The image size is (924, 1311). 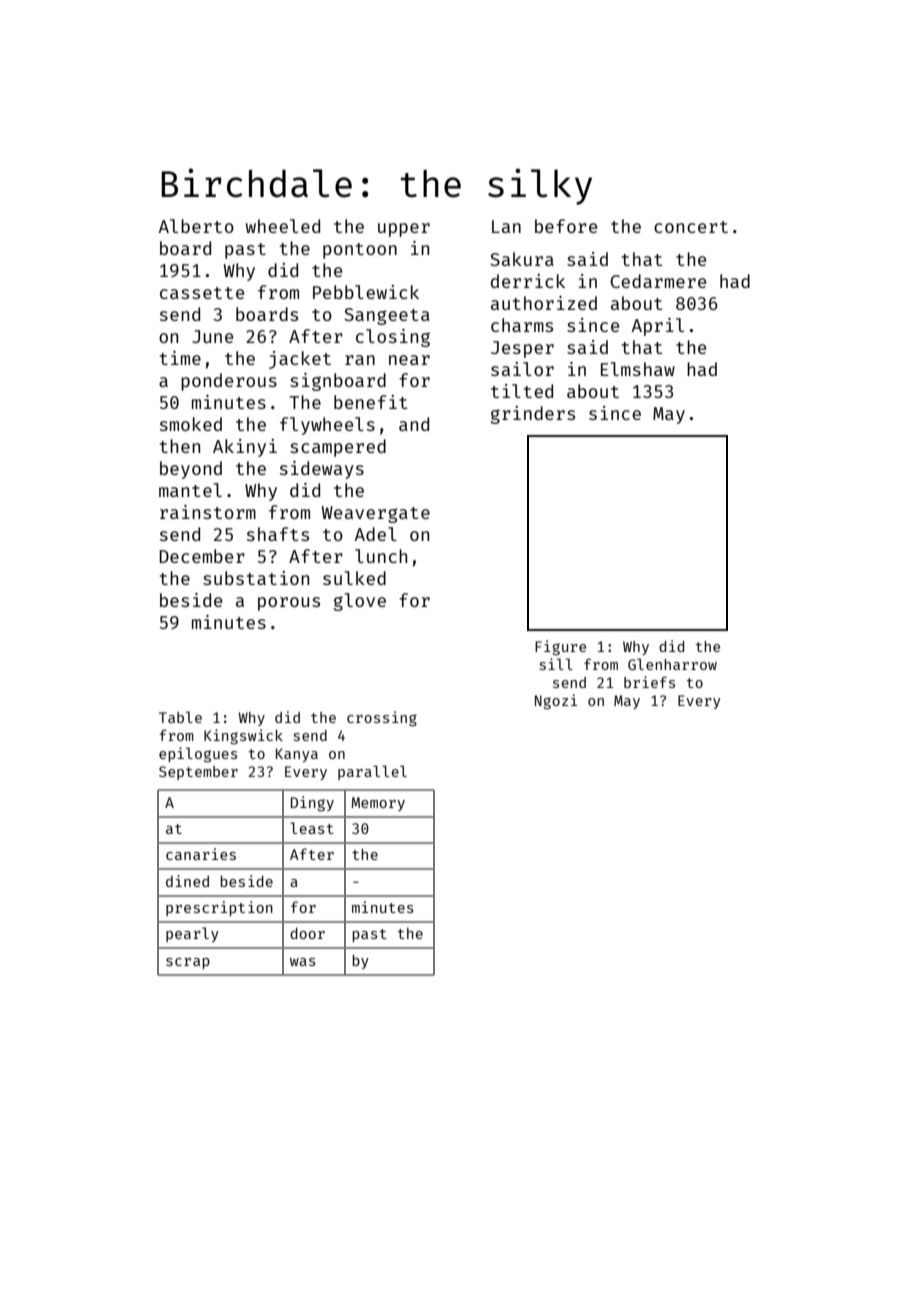 I want to click on concert, so click(x=691, y=227).
